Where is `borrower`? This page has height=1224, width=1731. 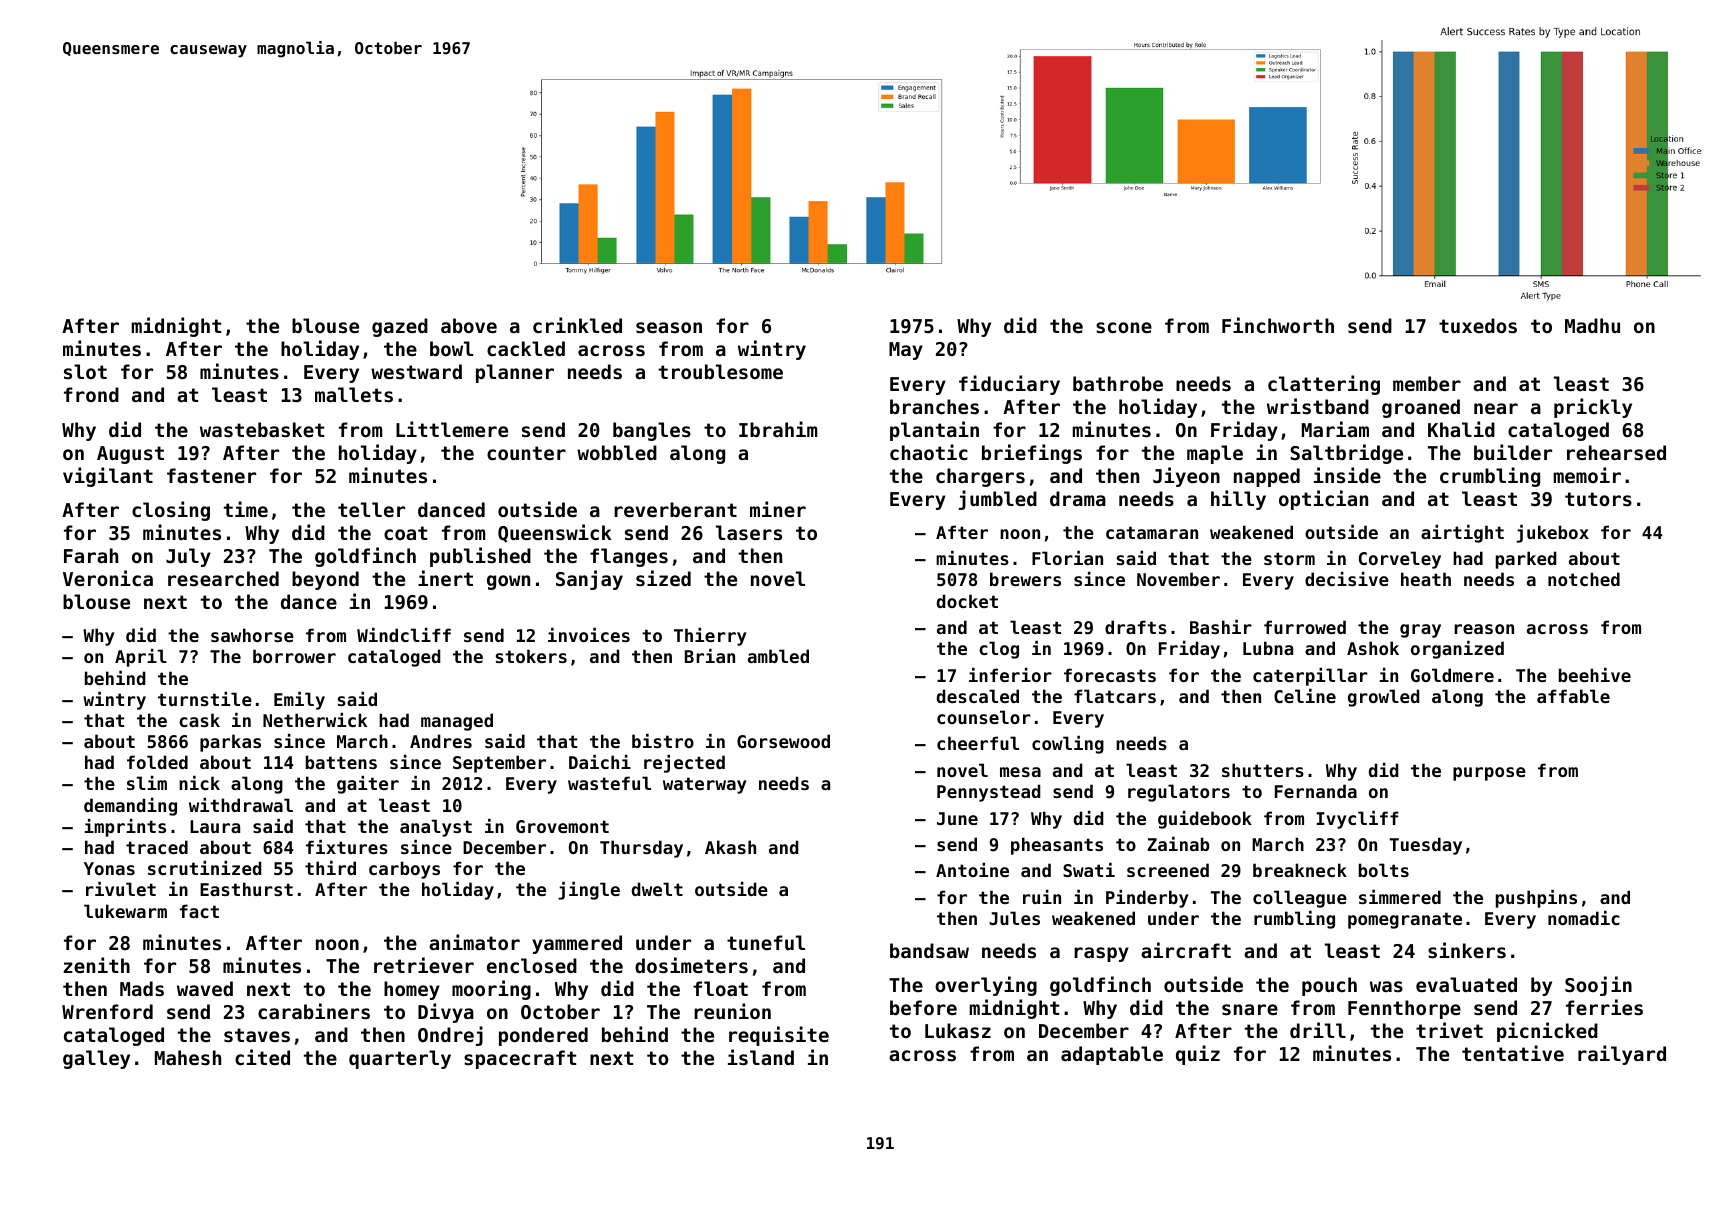
borrower is located at coordinates (294, 656).
